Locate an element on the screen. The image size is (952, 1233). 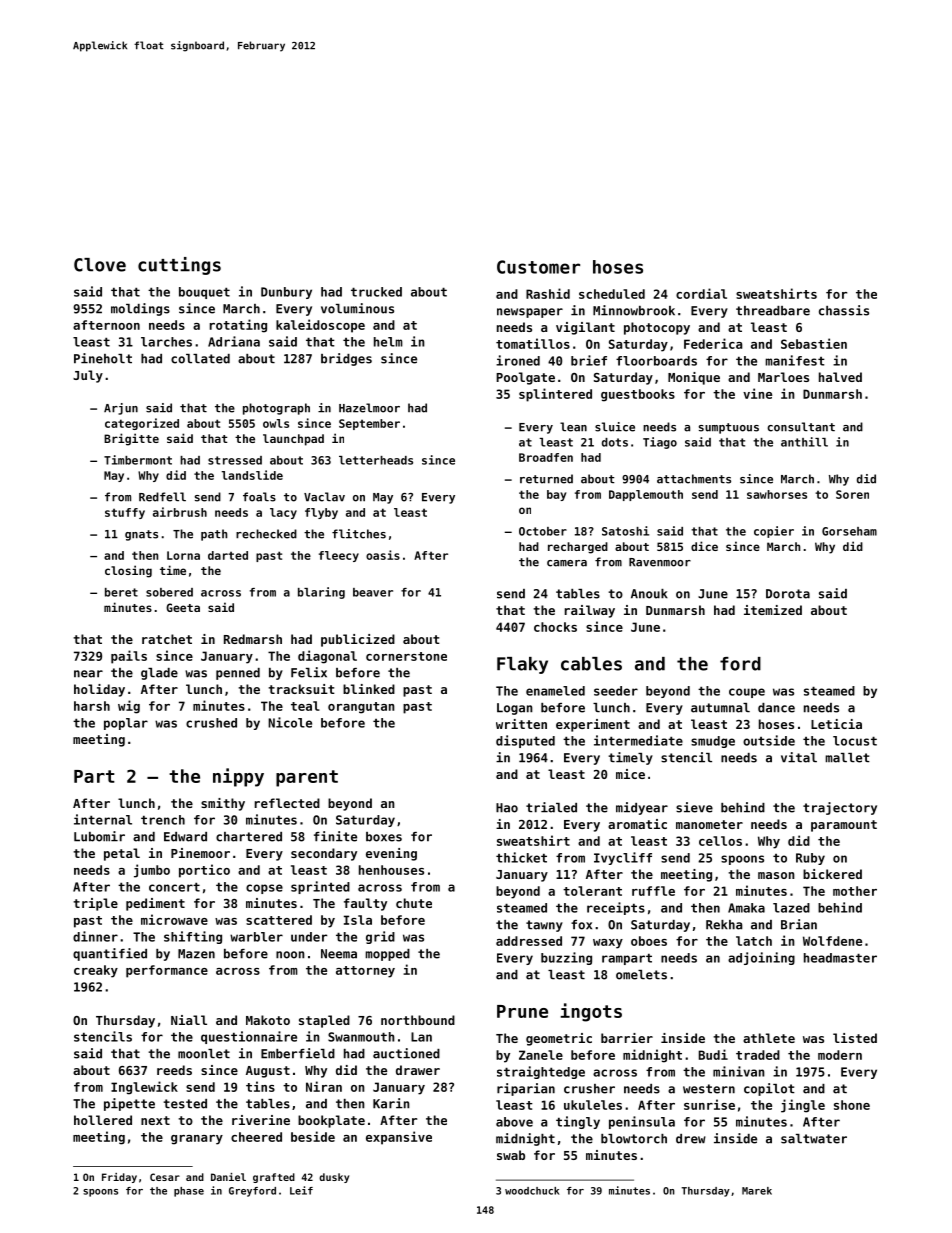
newspaper is located at coordinates (530, 313).
